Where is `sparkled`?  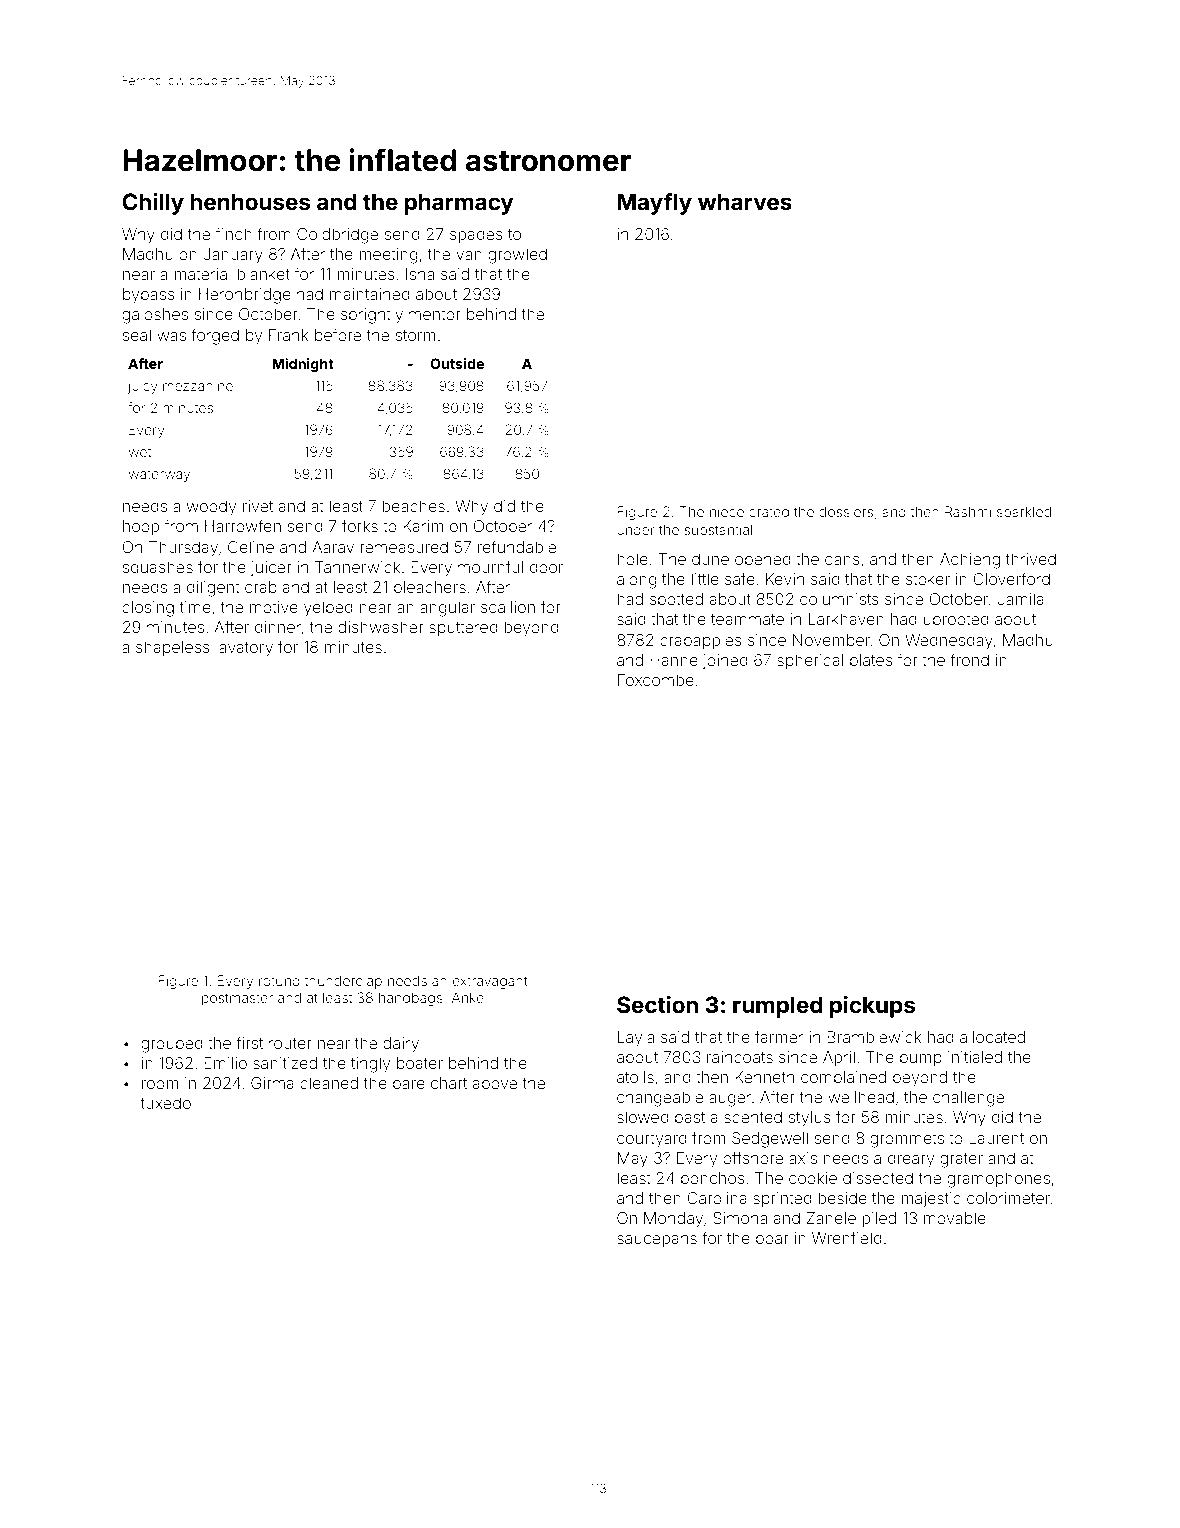
sparkled is located at coordinates (1024, 513).
